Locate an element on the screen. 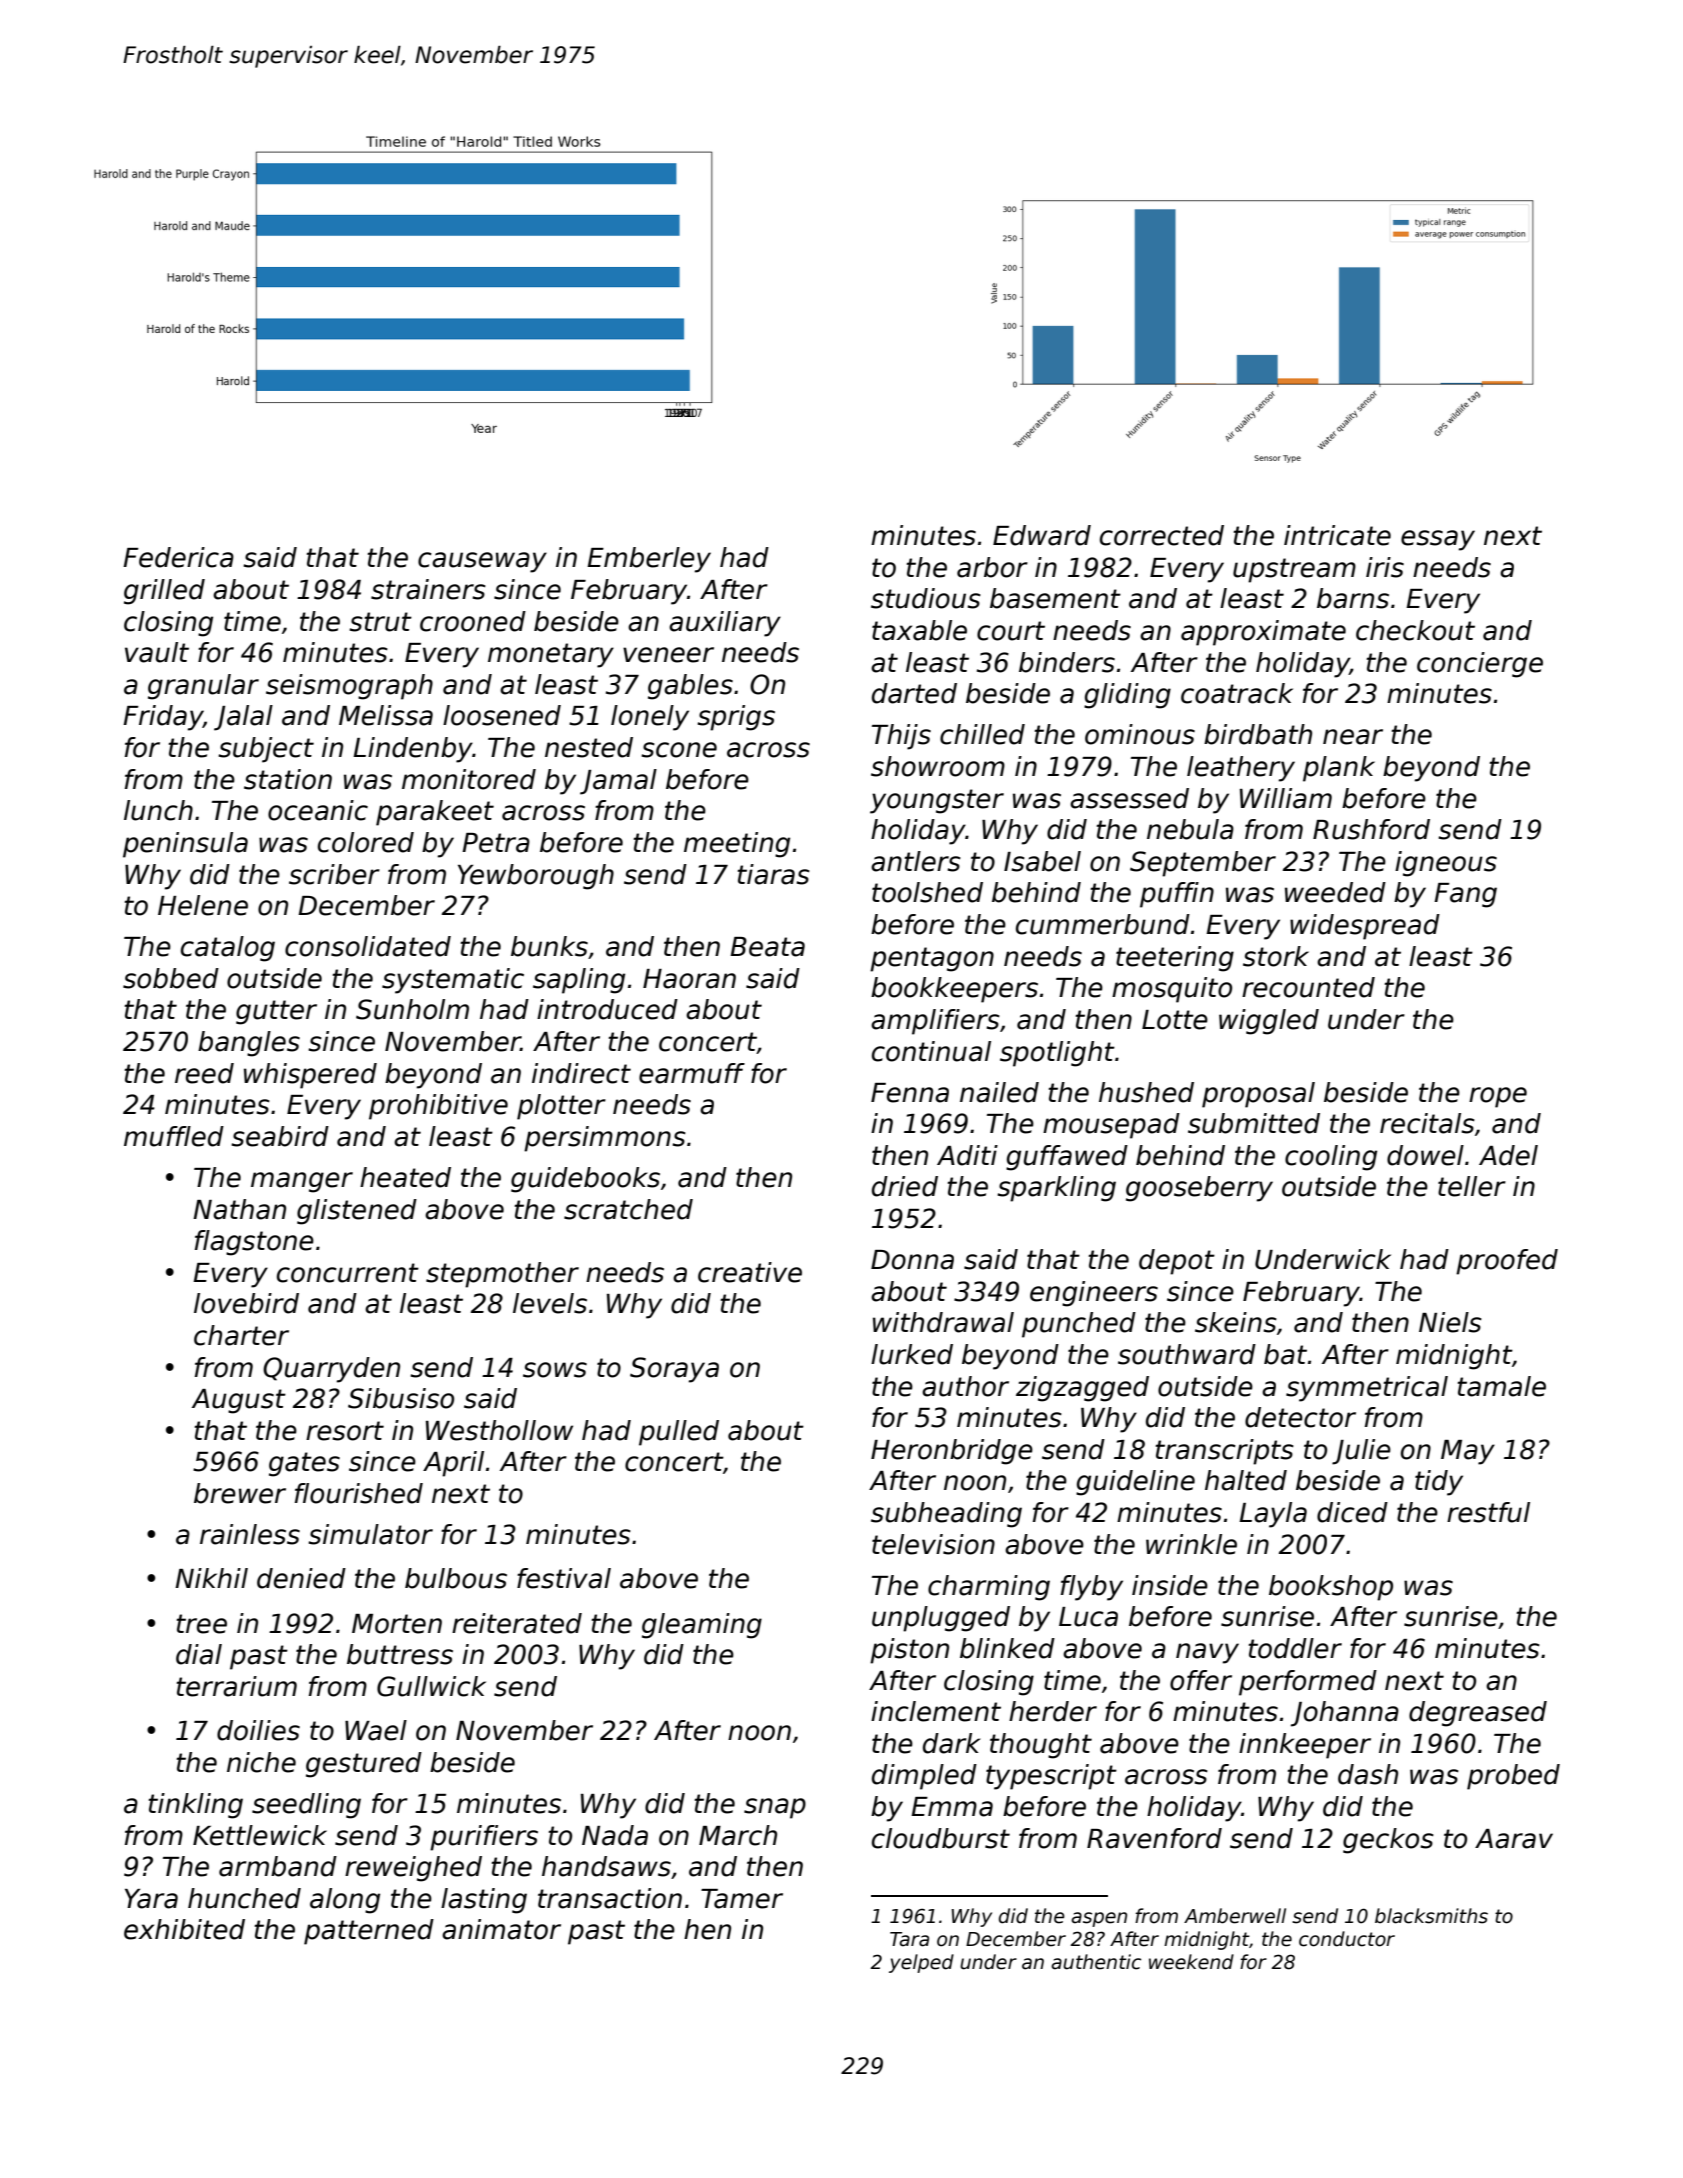 This screenshot has height=2178, width=1683. Emberley is located at coordinates (649, 560).
